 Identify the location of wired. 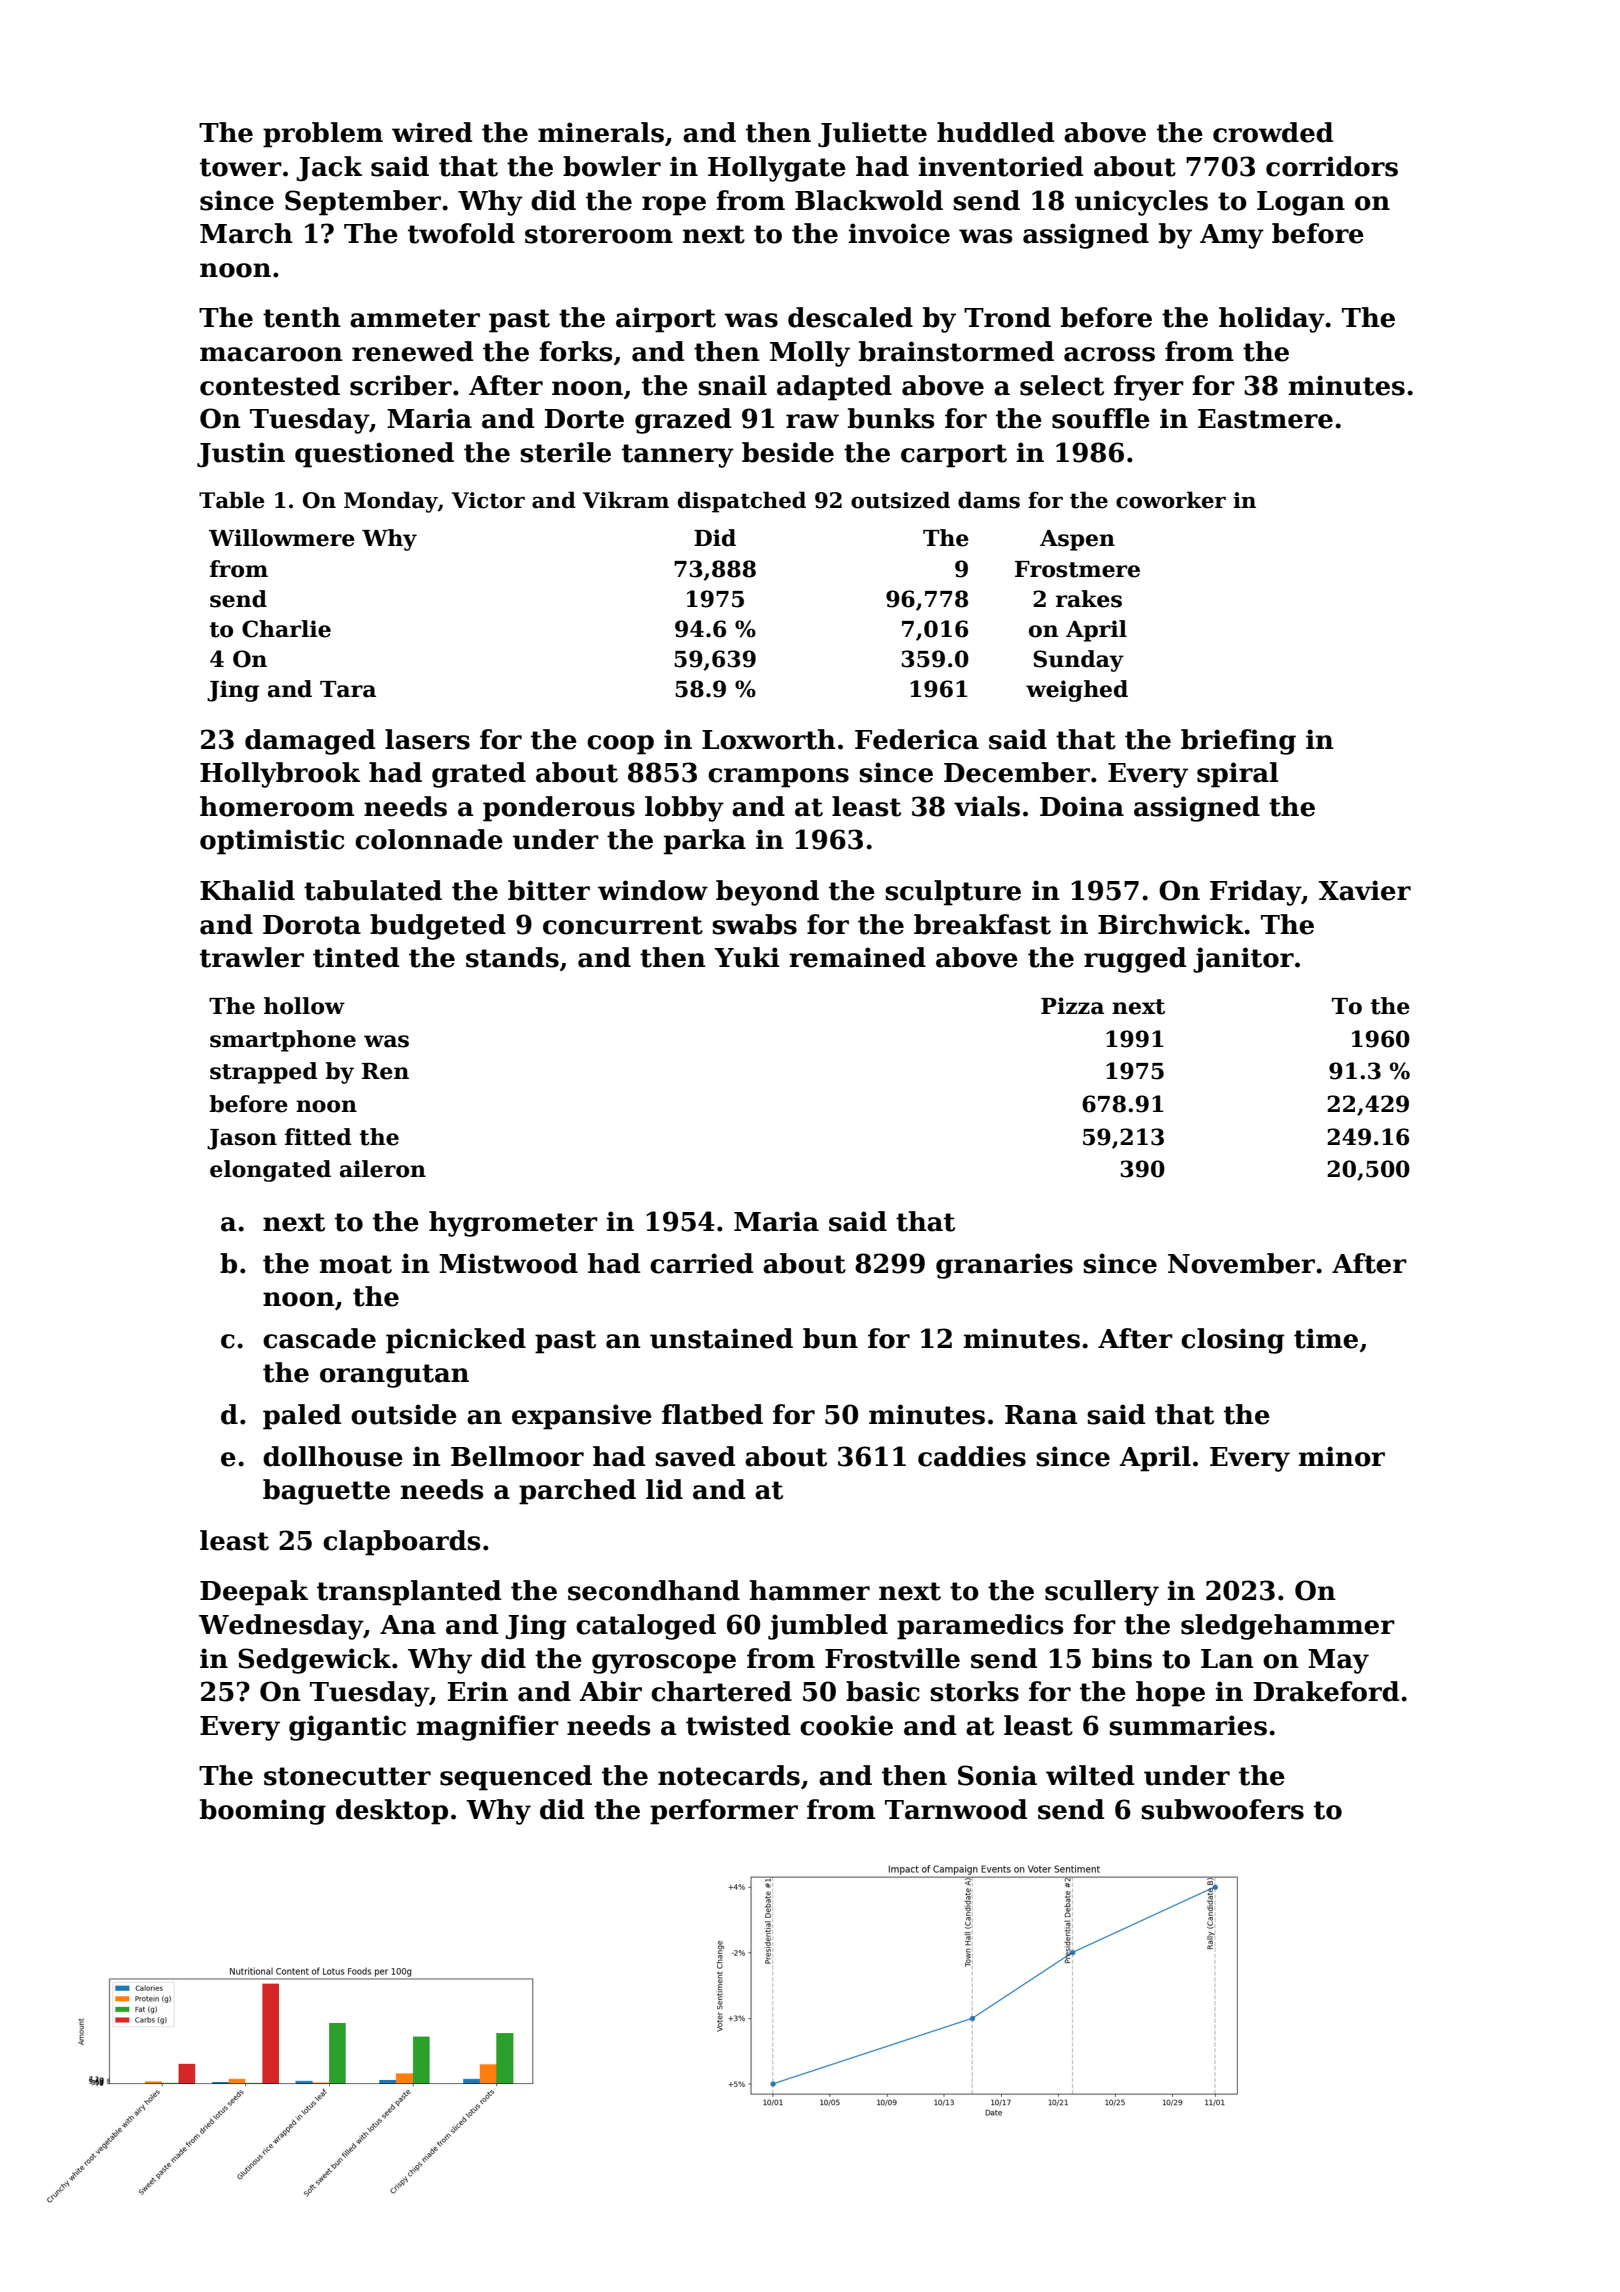
(432, 132).
